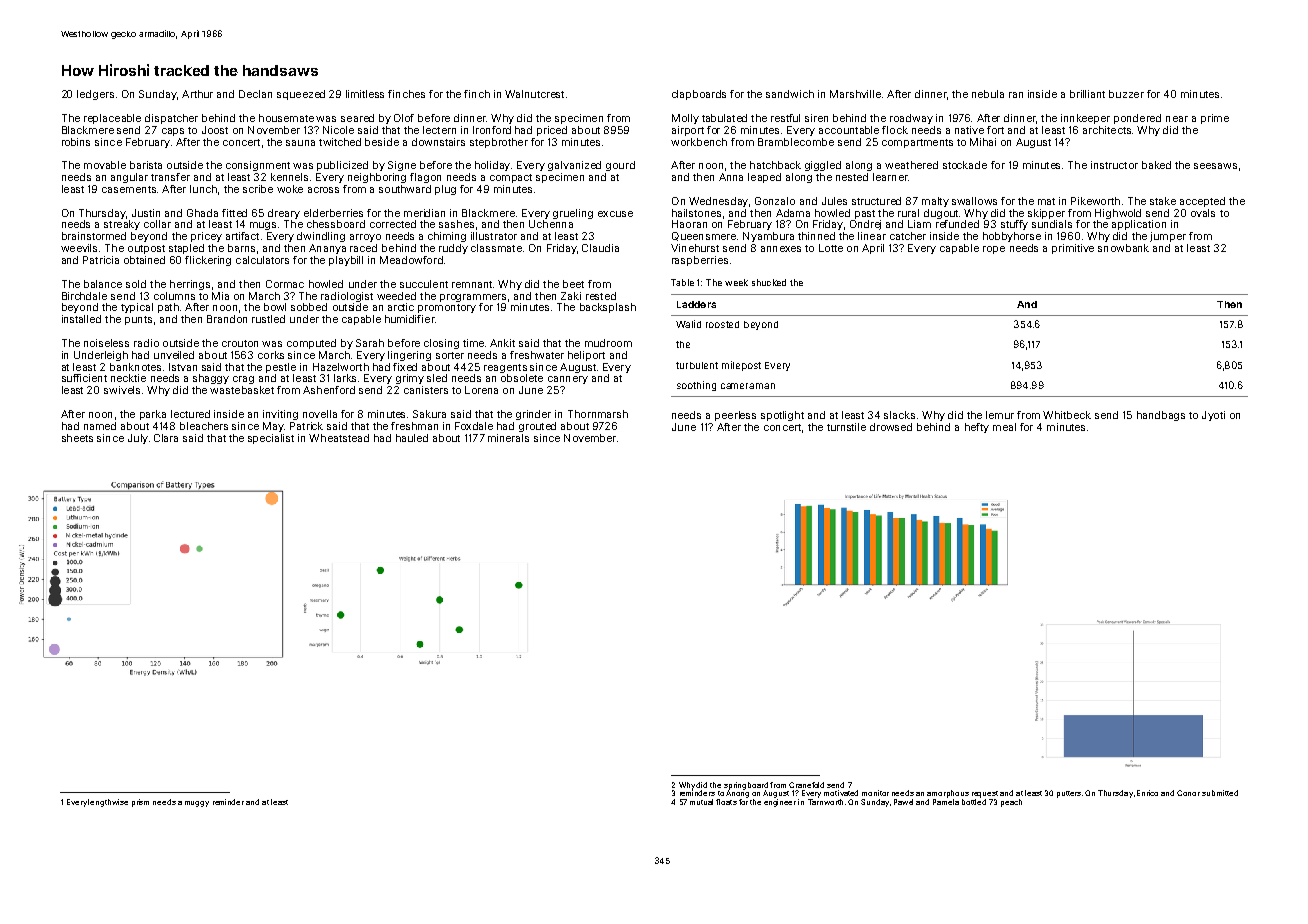 The height and width of the screenshot is (924, 1308). Describe the element at coordinates (365, 94) in the screenshot. I see `limitless` at that location.
